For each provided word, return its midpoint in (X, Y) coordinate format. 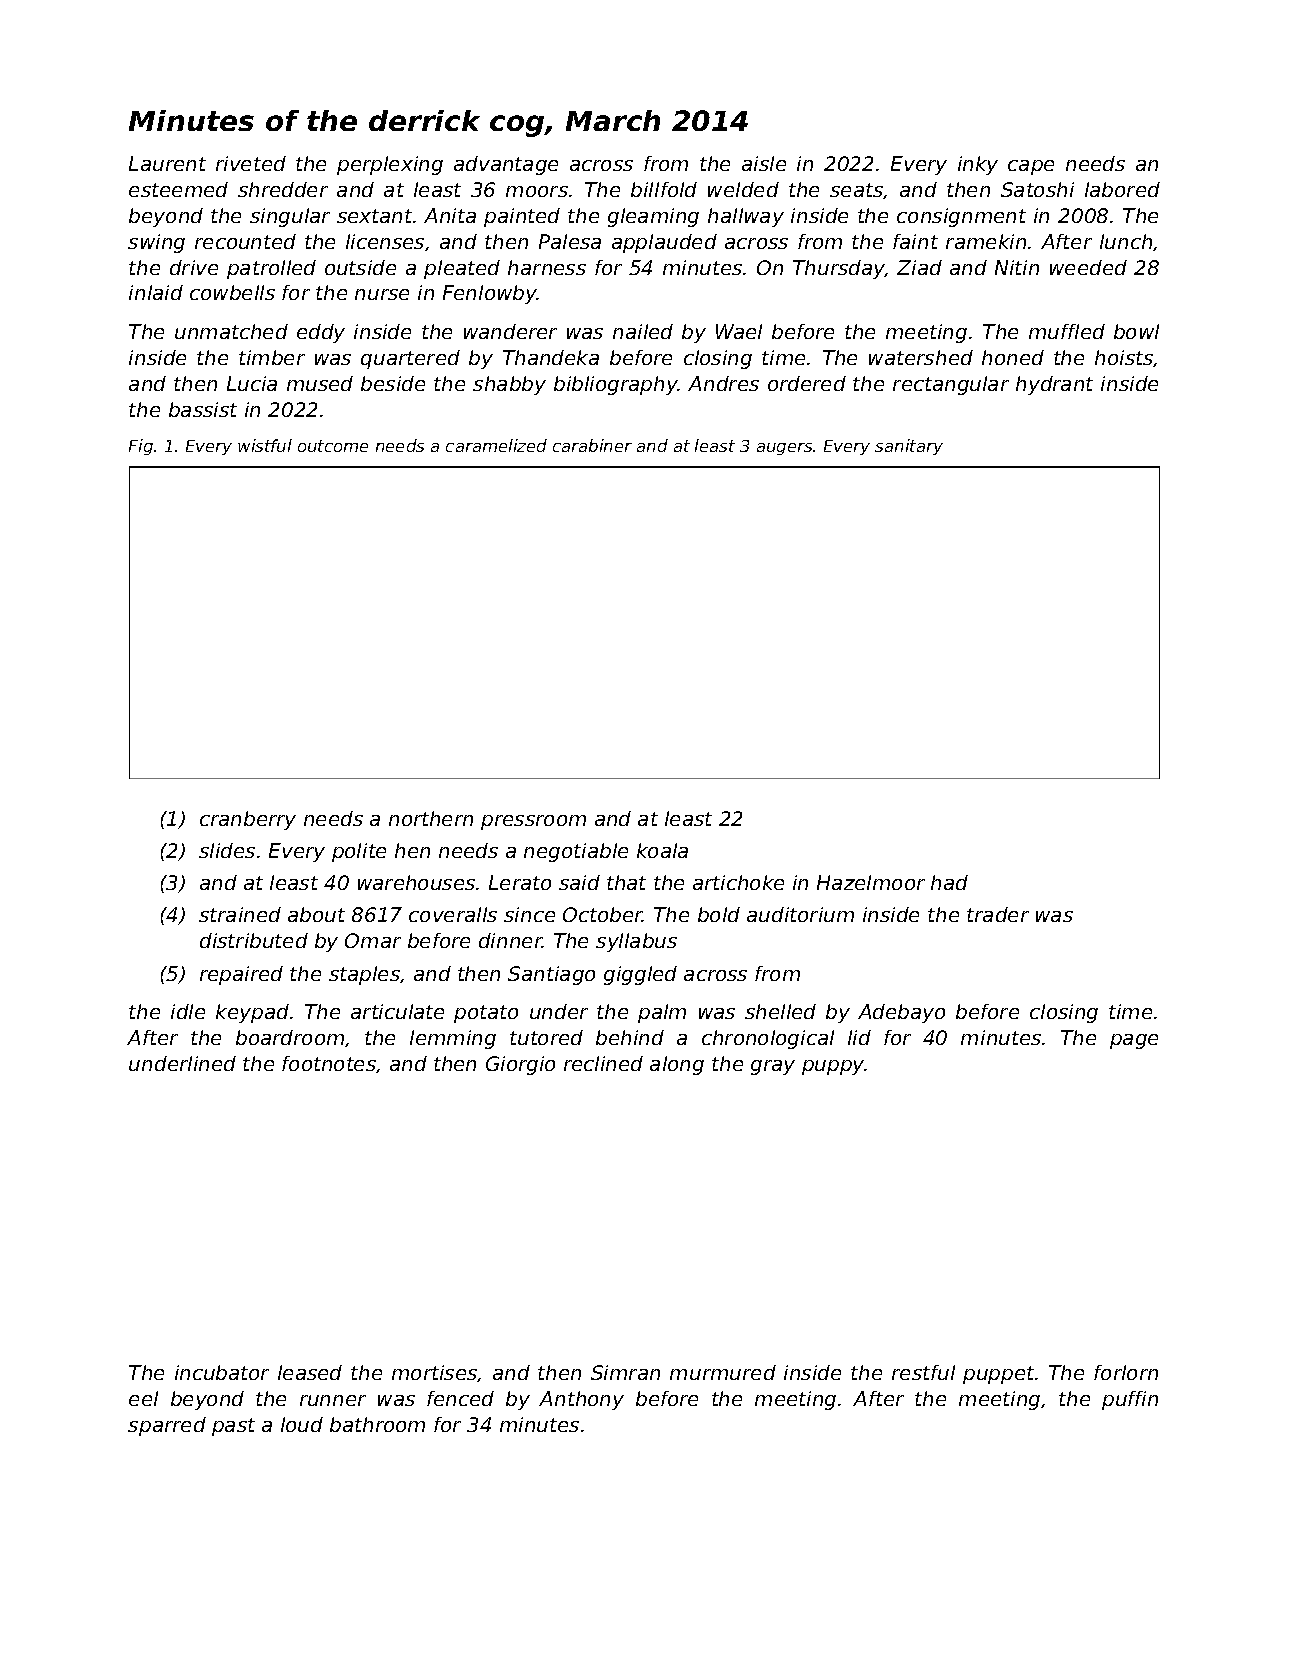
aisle (764, 163)
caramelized (496, 445)
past (233, 1427)
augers (784, 449)
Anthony (581, 1400)
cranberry (248, 820)
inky (978, 165)
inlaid (156, 292)
